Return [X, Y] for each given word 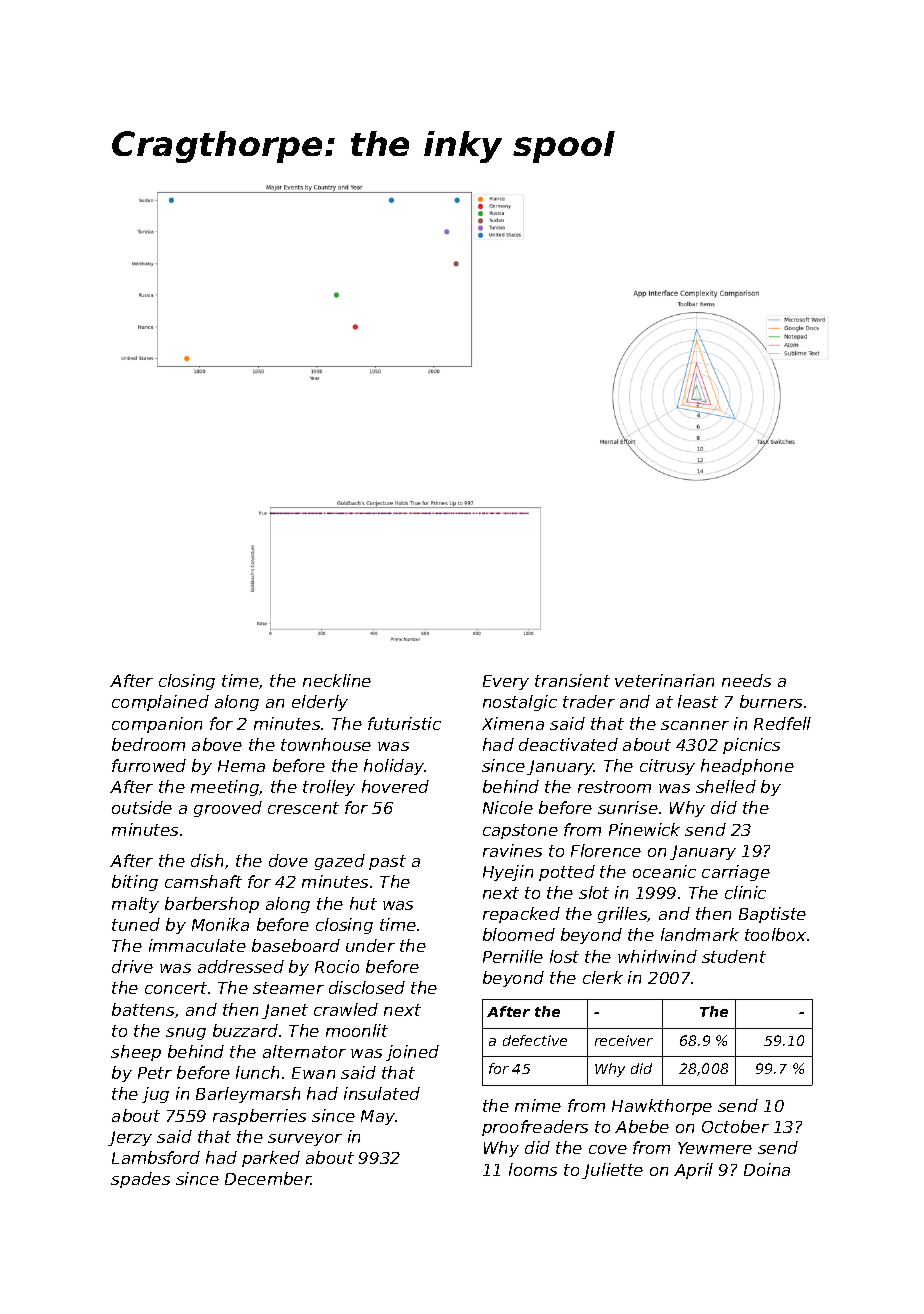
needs [746, 680]
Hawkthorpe [662, 1107]
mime [538, 1105]
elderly [320, 703]
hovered [395, 786]
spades [140, 1180]
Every [506, 682]
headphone [747, 767]
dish [207, 860]
